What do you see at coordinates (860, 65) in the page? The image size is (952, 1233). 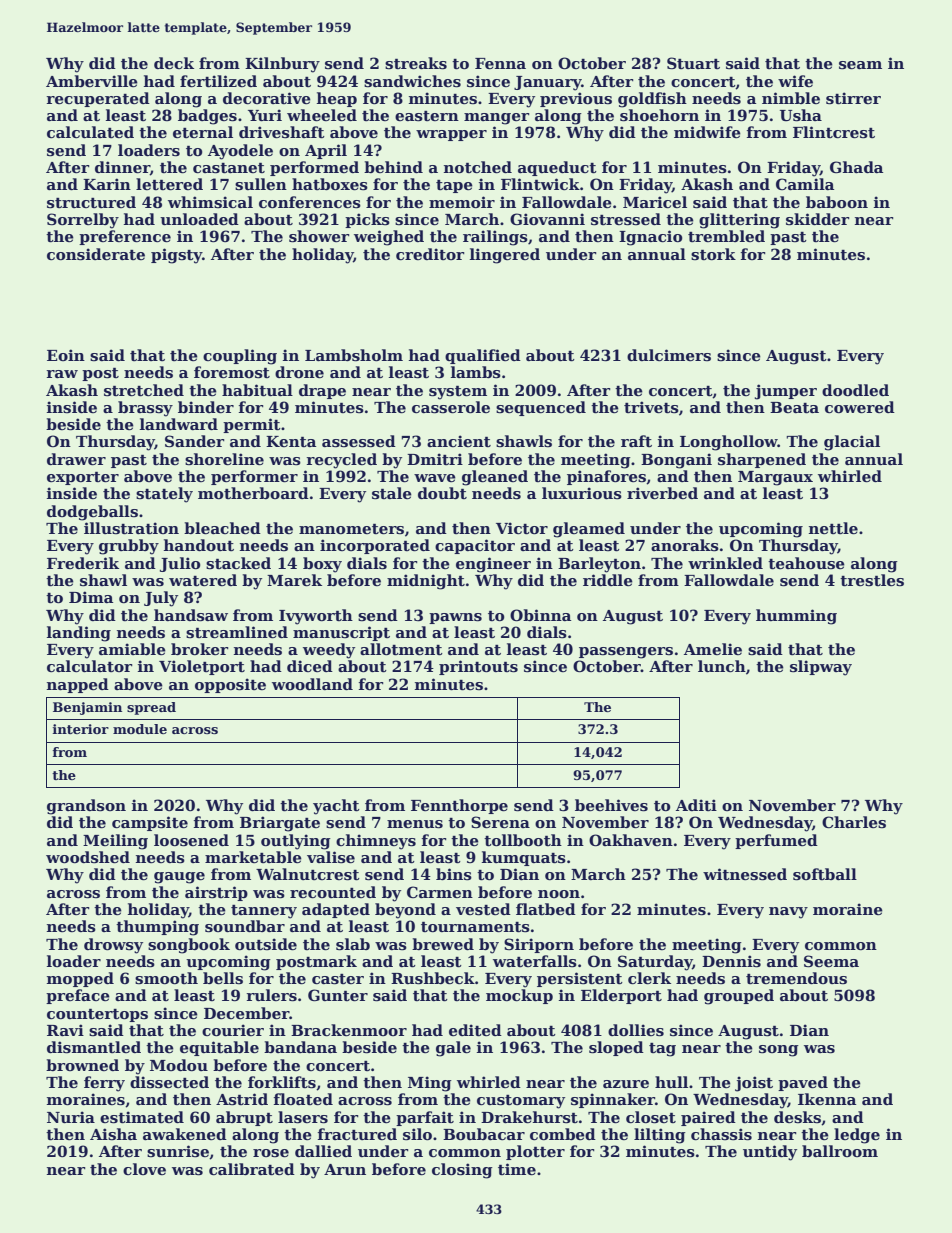 I see `seam` at bounding box center [860, 65].
